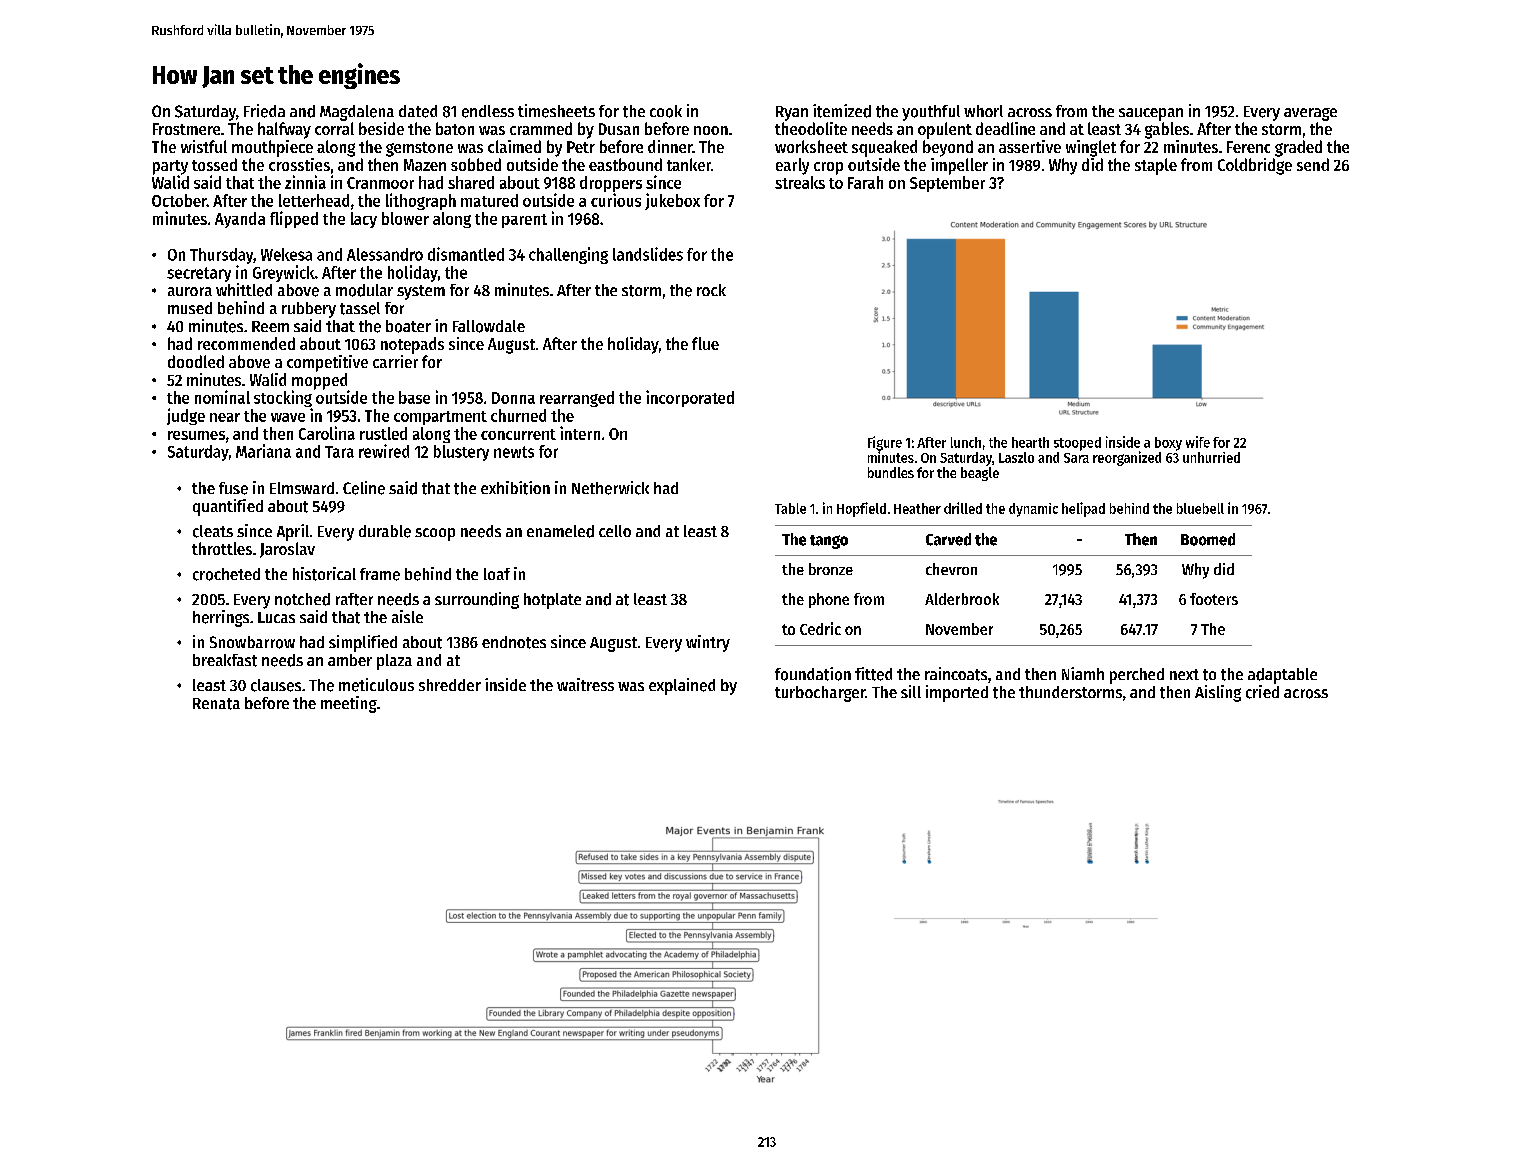  Describe the element at coordinates (610, 488) in the screenshot. I see `Netherwick` at that location.
